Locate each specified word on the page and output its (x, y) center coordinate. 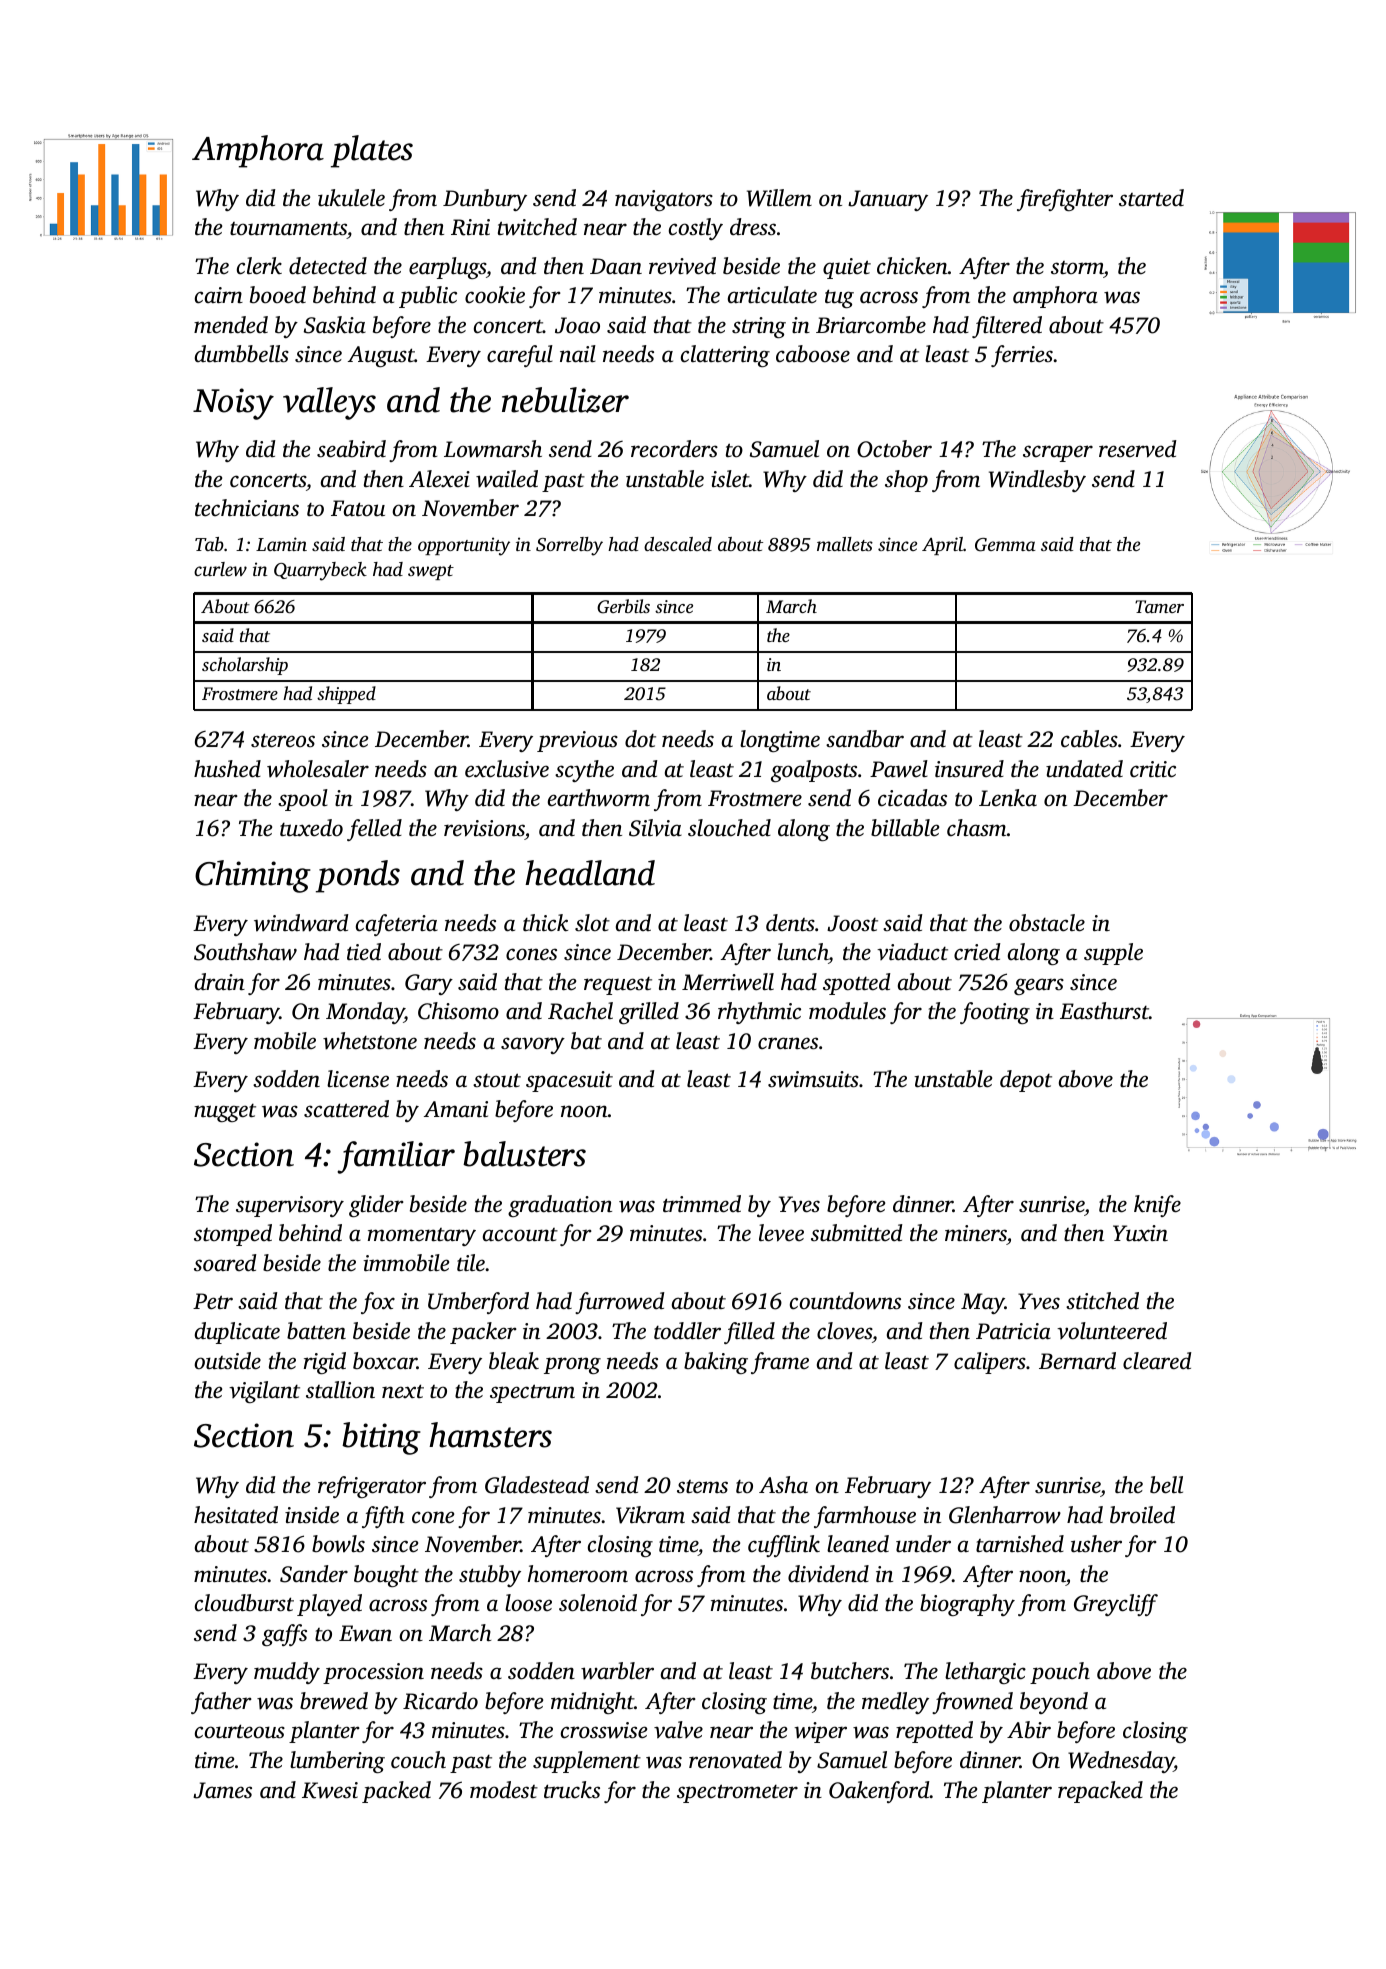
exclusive (507, 769)
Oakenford (879, 1792)
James (222, 1790)
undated (1084, 769)
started (1151, 198)
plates (372, 151)
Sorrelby (569, 546)
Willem (779, 198)
